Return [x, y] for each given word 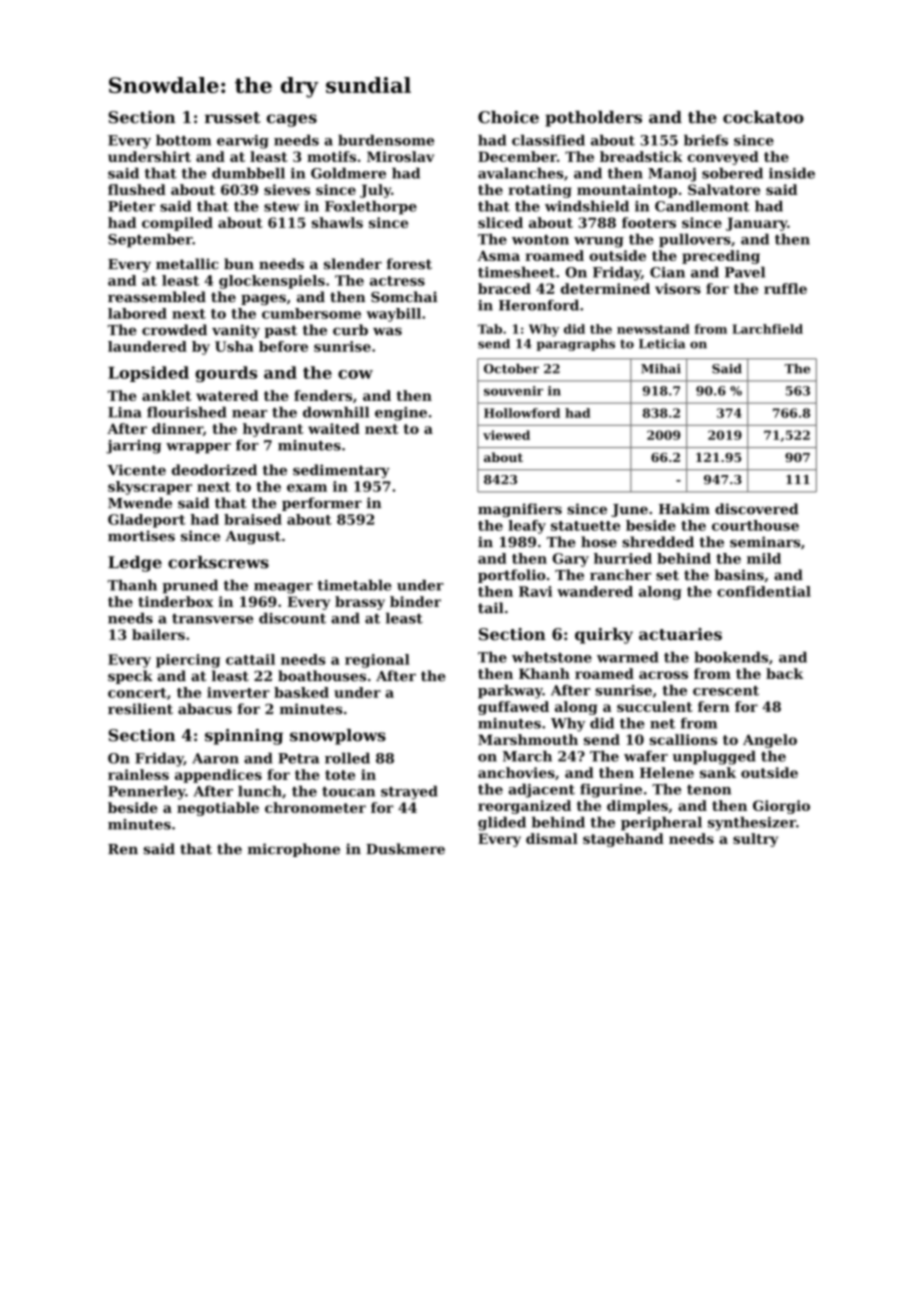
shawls [337, 222]
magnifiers [520, 510]
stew [282, 207]
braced [504, 288]
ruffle [785, 288]
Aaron [215, 758]
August [253, 537]
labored [137, 313]
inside [792, 173]
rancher [620, 575]
